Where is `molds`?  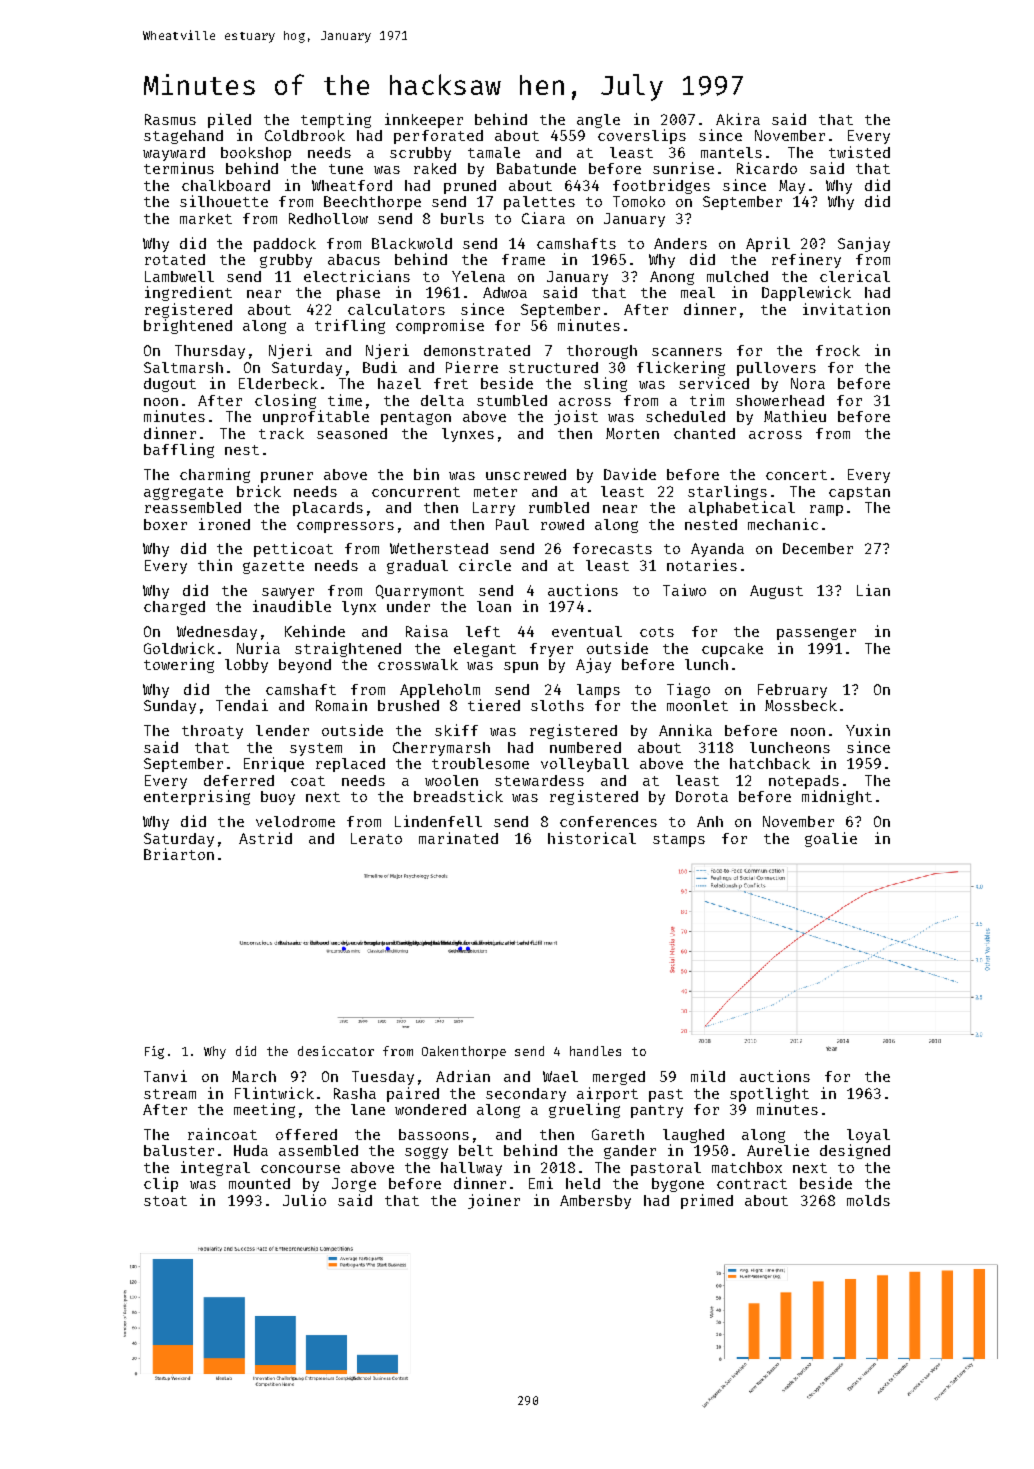
molds is located at coordinates (868, 1200).
